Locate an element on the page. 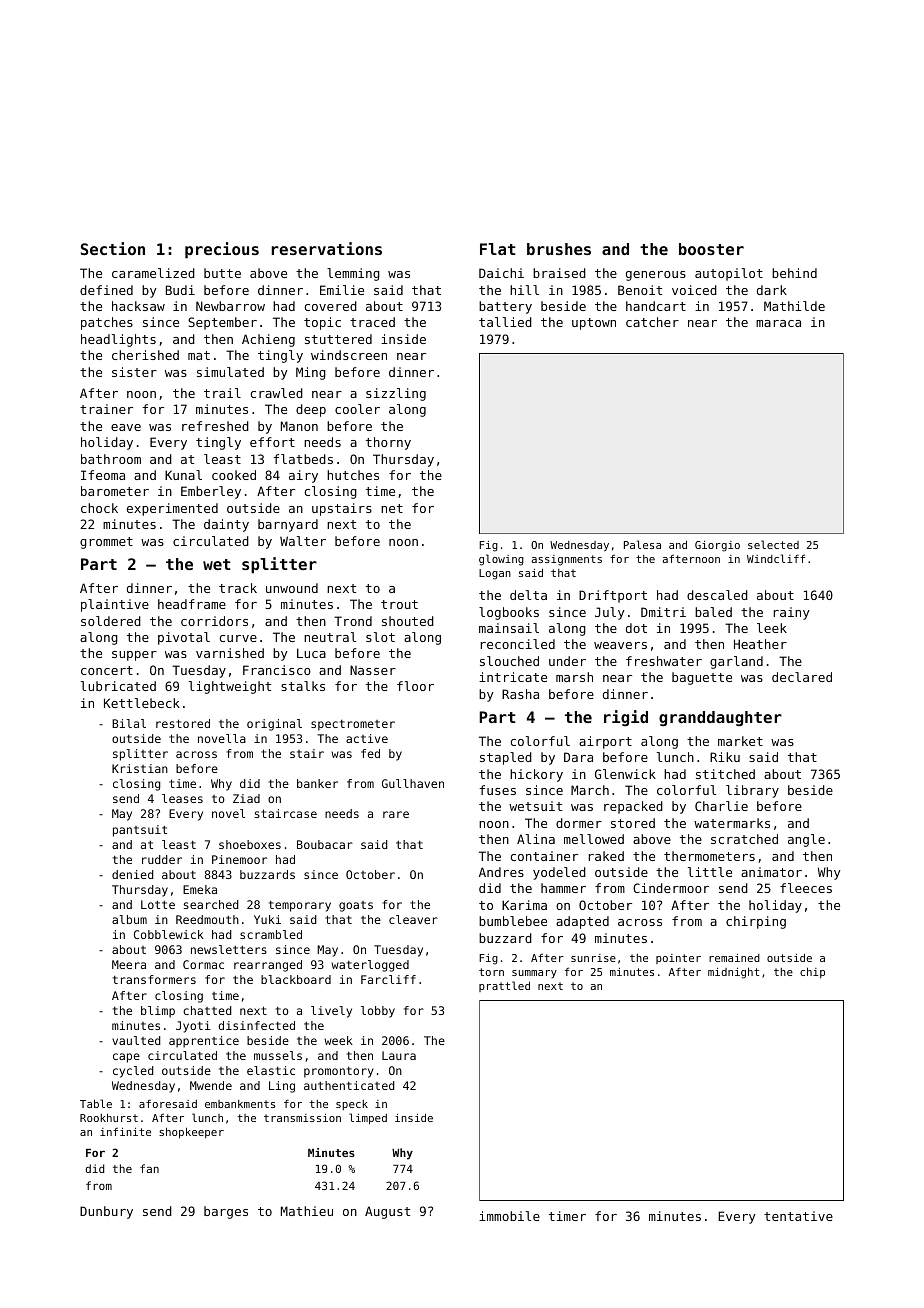  Budi is located at coordinates (180, 290).
